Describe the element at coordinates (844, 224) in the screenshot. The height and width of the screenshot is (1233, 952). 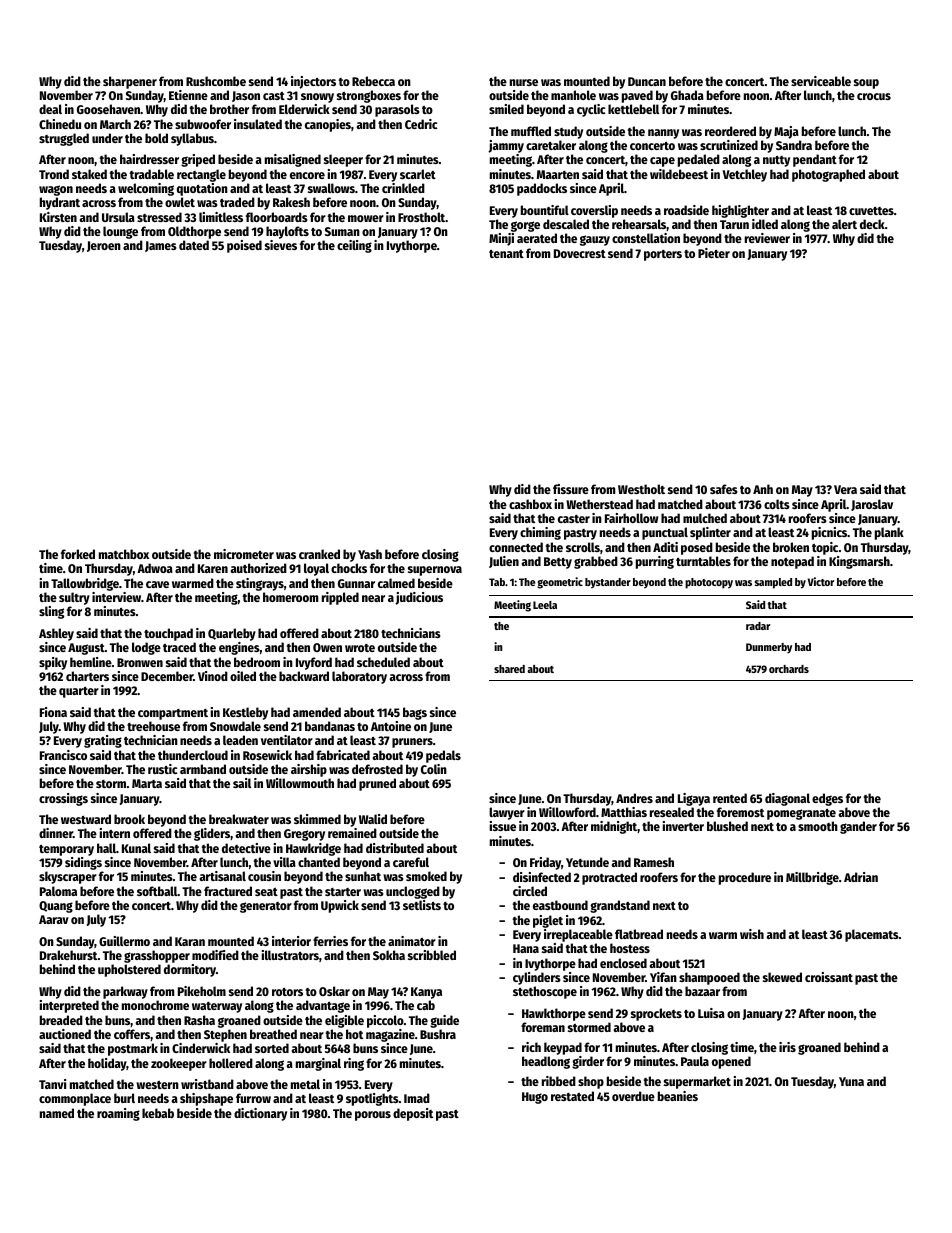
I see `alert` at that location.
